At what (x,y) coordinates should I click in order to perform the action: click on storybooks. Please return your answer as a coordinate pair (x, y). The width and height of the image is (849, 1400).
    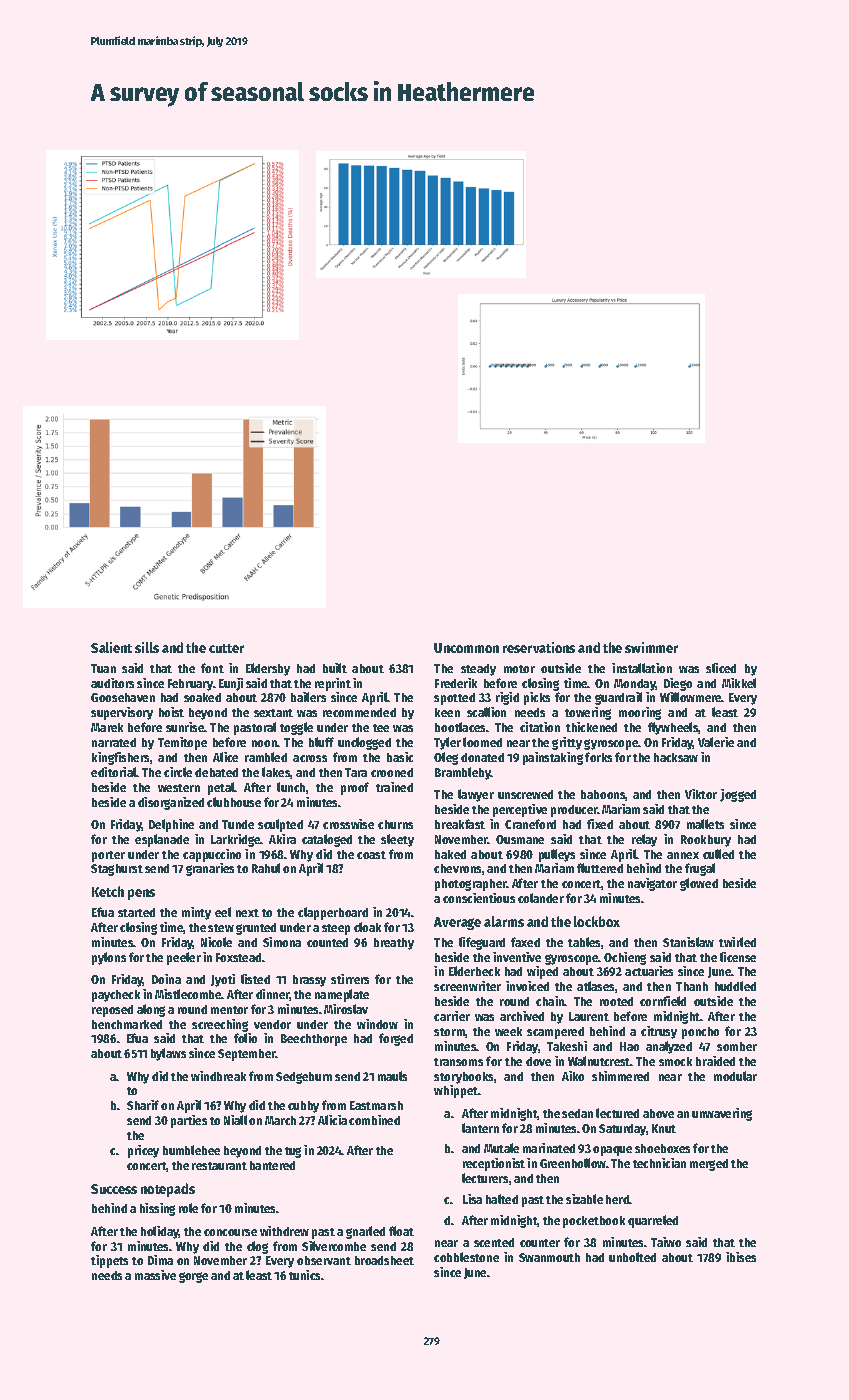
    Looking at the image, I should click on (463, 1078).
